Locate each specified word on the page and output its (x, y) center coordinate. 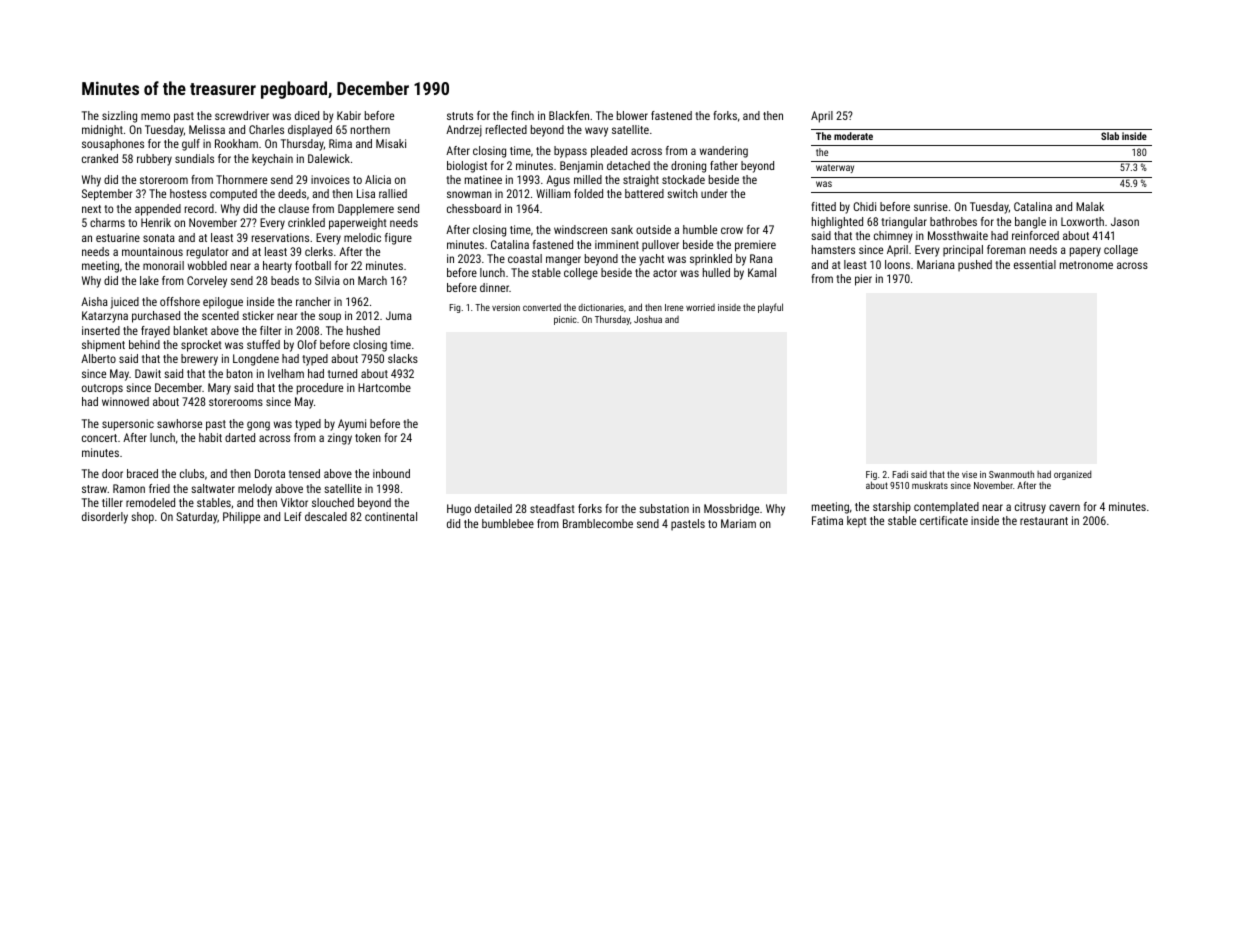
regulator (207, 253)
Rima (340, 143)
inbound (391, 473)
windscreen (580, 229)
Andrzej (464, 131)
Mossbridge (731, 510)
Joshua (648, 319)
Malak (1090, 206)
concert (99, 438)
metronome (1086, 265)
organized (1072, 475)
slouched (333, 502)
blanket (191, 330)
